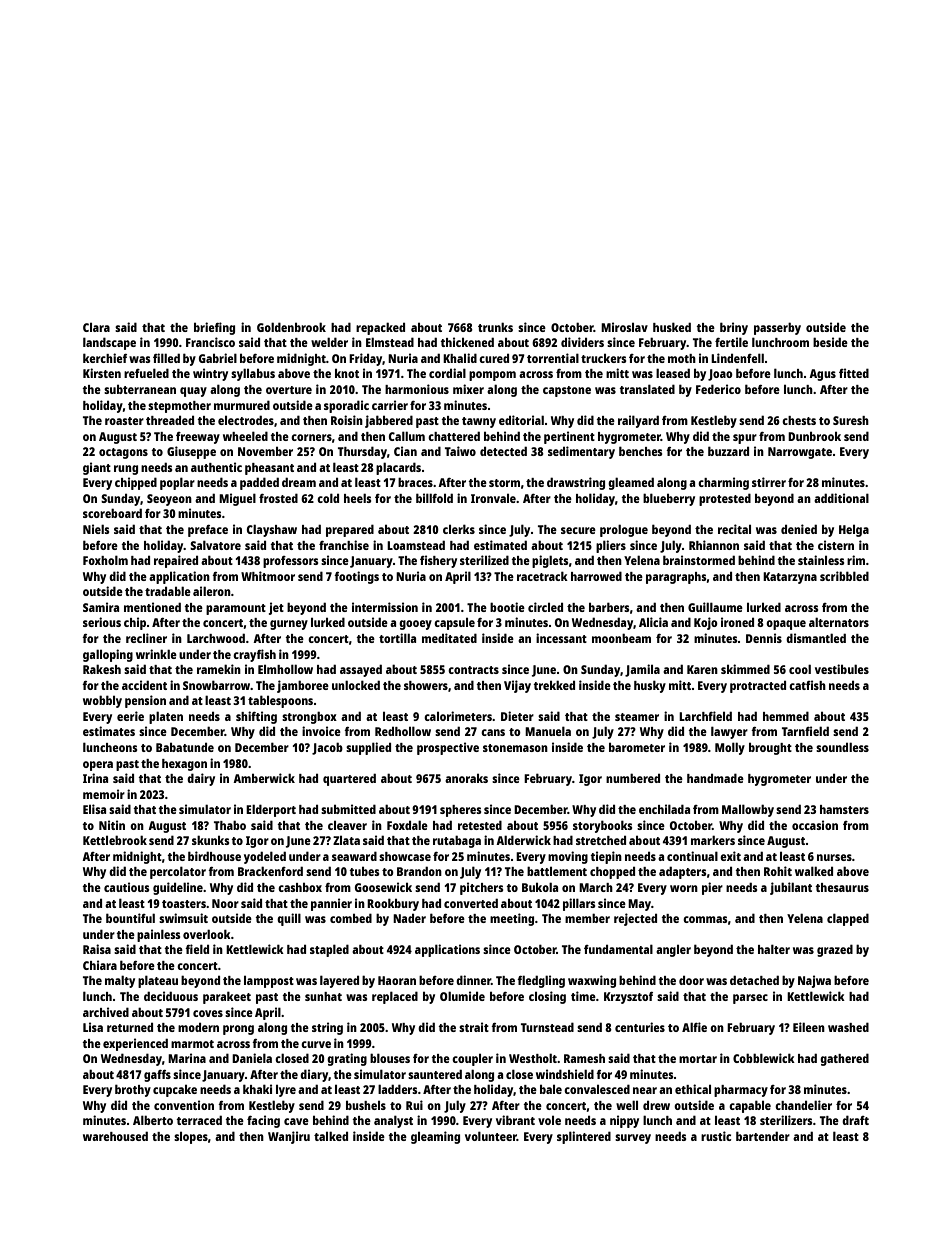 This screenshot has width=952, height=1233. I want to click on Amberwick, so click(264, 778).
